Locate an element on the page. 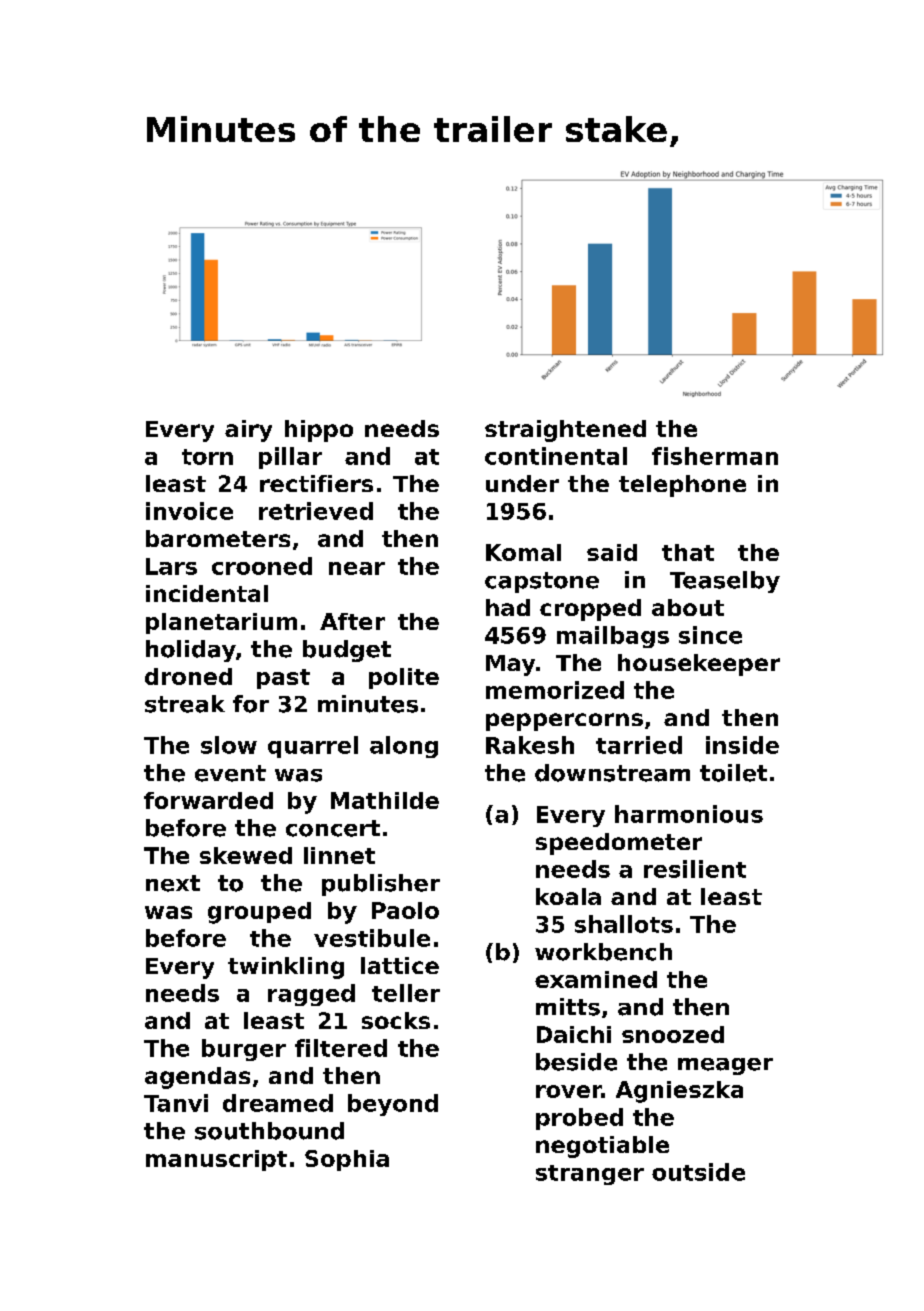 The image size is (924, 1311). that is located at coordinates (688, 552).
